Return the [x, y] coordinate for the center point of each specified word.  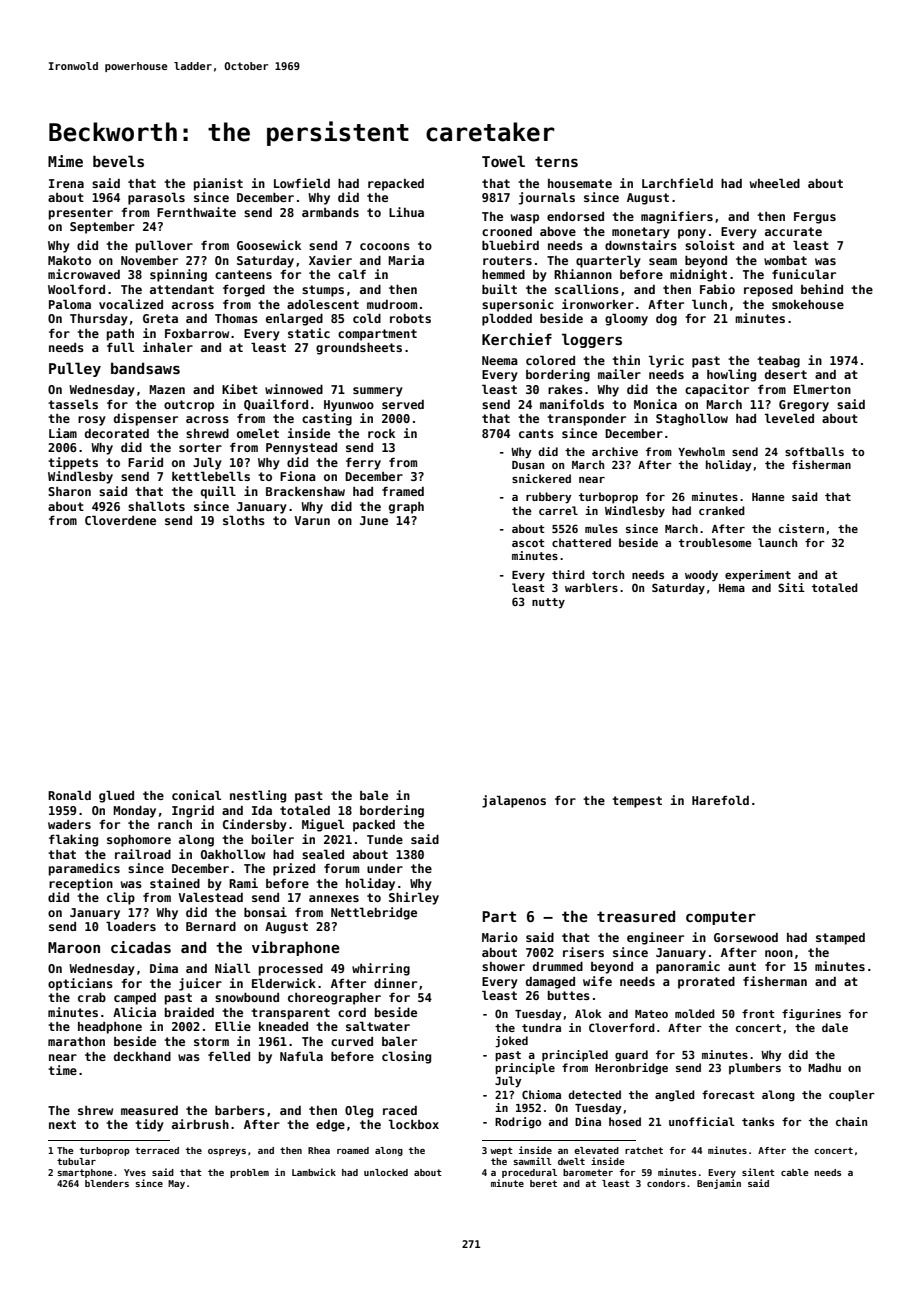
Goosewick [269, 245]
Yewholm [701, 451]
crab [92, 997]
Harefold [720, 800]
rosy [92, 421]
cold [367, 318]
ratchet [644, 1150]
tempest [637, 802]
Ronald [69, 795]
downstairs [641, 245]
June [374, 520]
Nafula [301, 1056]
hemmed [503, 274]
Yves [135, 1172]
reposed [768, 291]
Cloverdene [120, 520]
